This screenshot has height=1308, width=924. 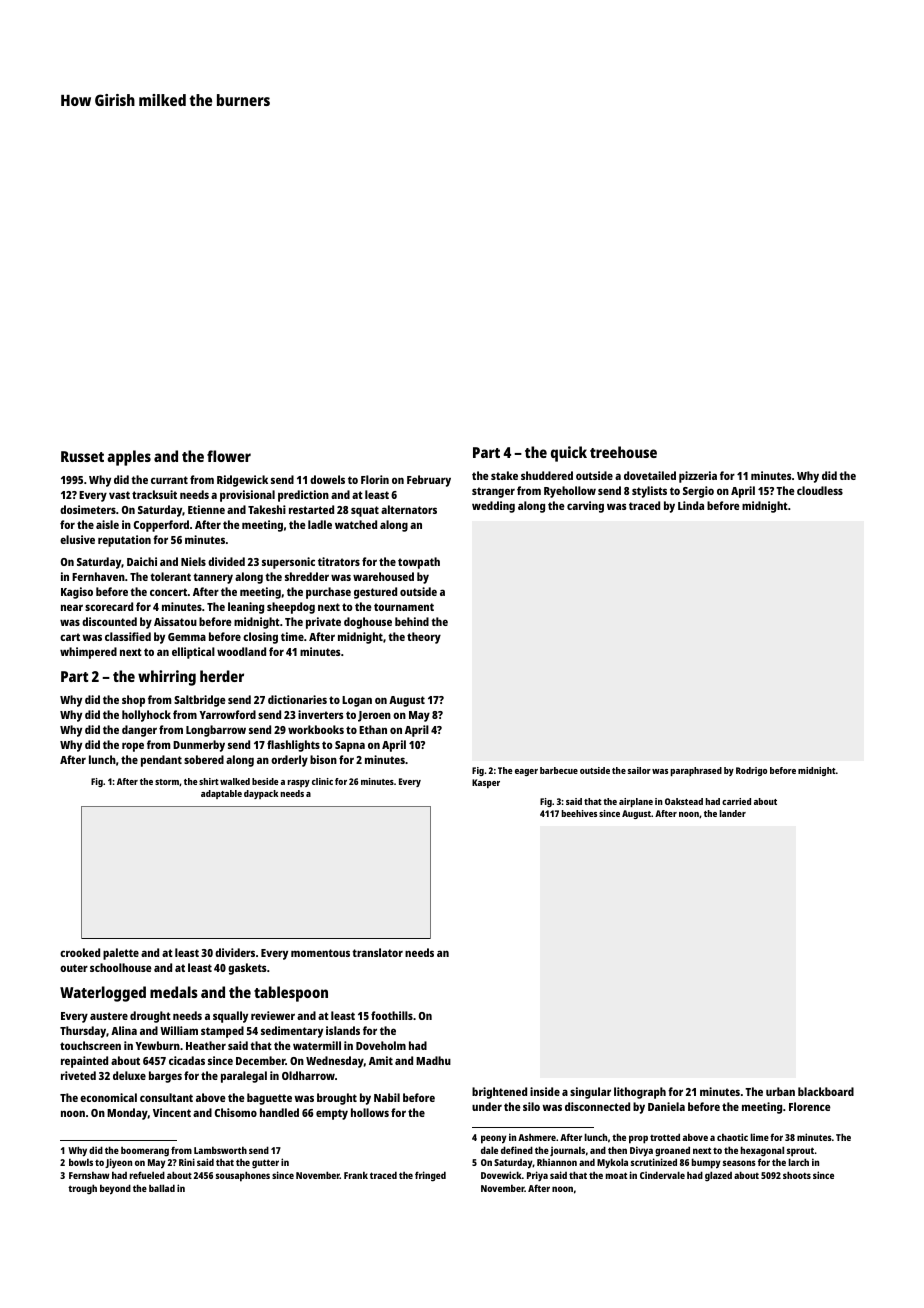 I want to click on concert, so click(x=168, y=592).
